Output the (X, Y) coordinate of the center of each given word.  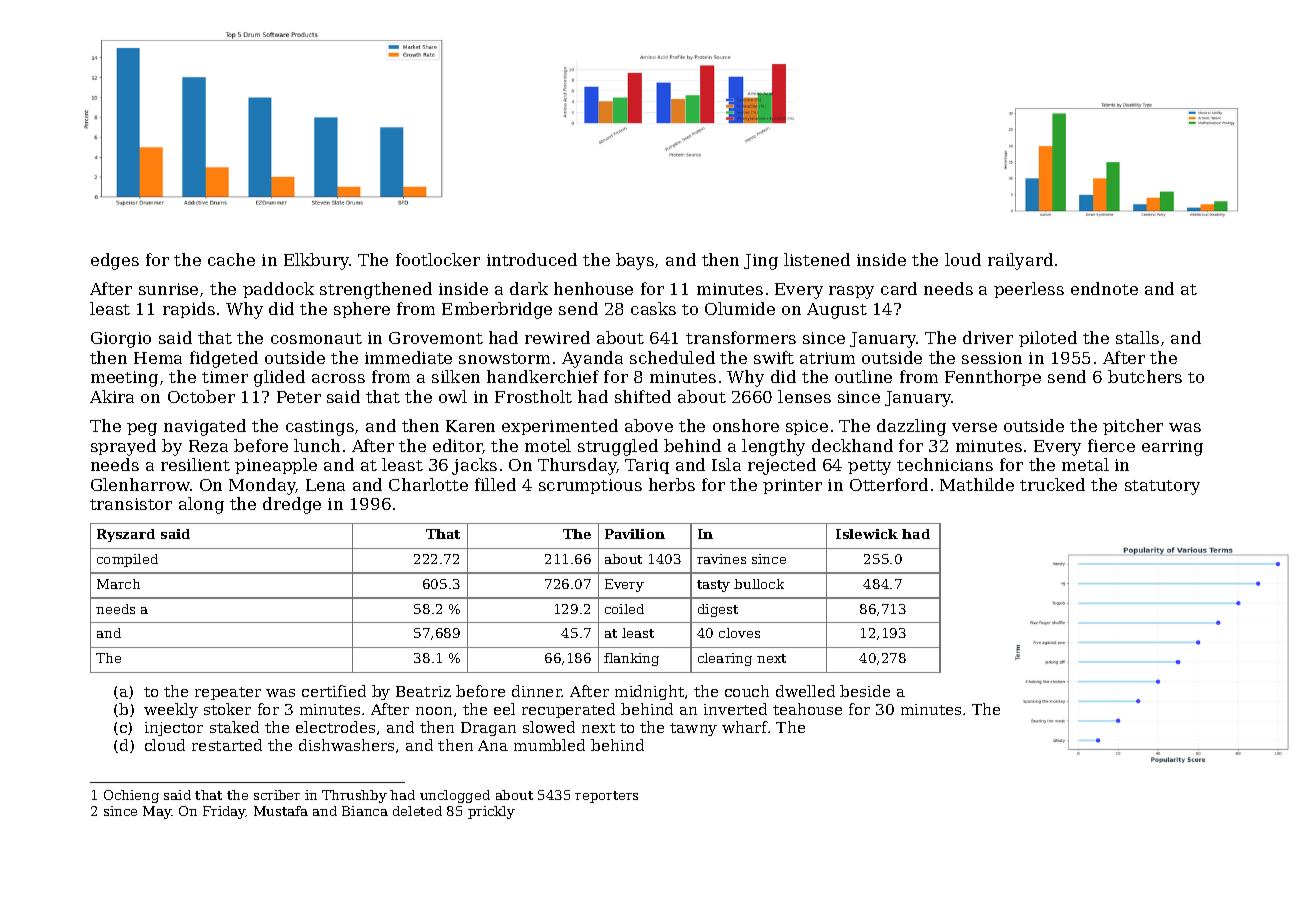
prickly (491, 812)
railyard (1020, 261)
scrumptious (590, 486)
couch (747, 691)
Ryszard (126, 535)
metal (1085, 464)
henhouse (593, 288)
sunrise (168, 289)
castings (320, 428)
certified (334, 691)
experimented (560, 427)
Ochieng (131, 796)
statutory (1162, 487)
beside (865, 691)
